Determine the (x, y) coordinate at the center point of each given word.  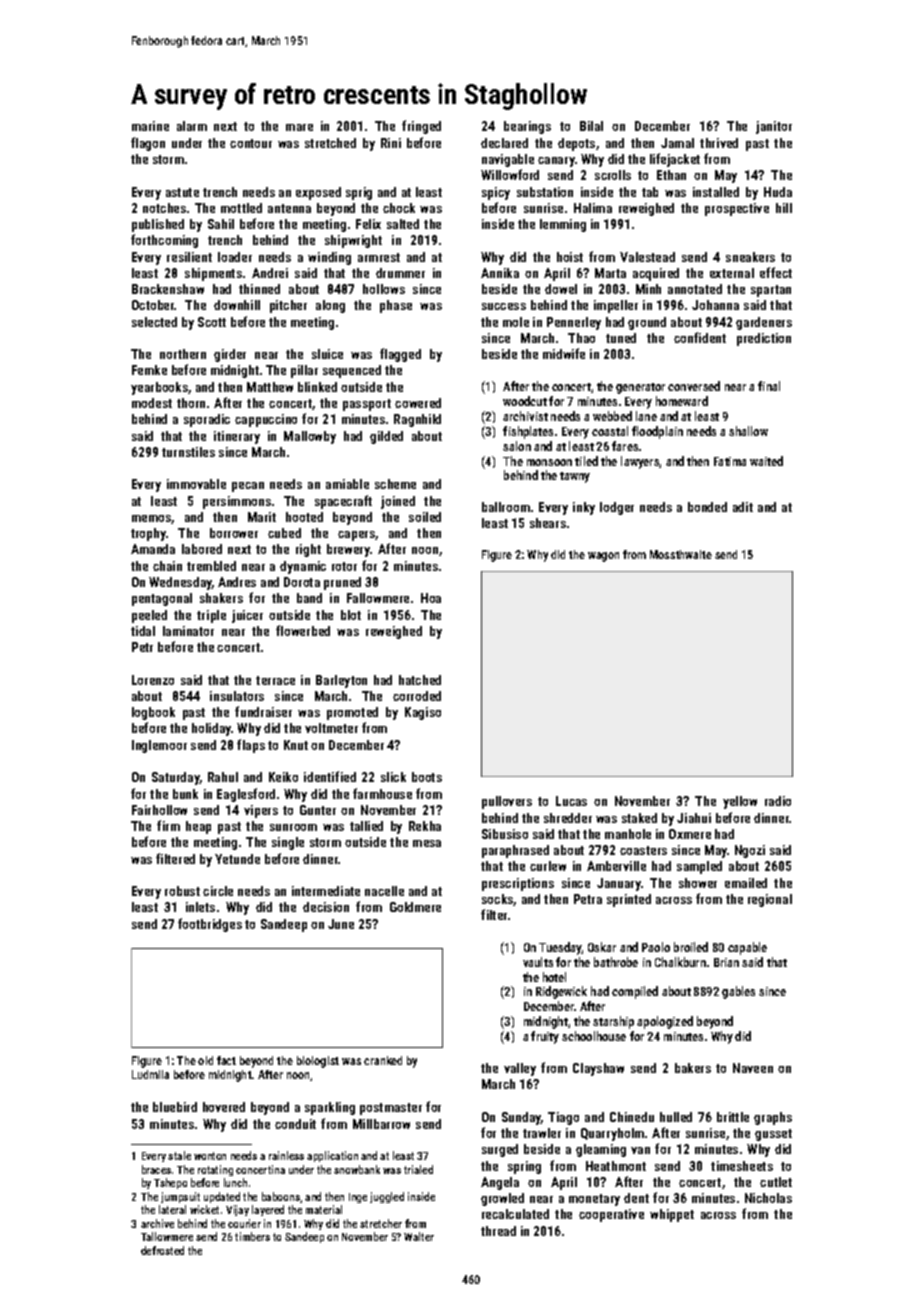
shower (698, 883)
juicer (247, 616)
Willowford (510, 174)
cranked (383, 1060)
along (330, 306)
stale (179, 1155)
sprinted (629, 900)
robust (182, 891)
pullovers (507, 802)
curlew (548, 866)
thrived (719, 143)
